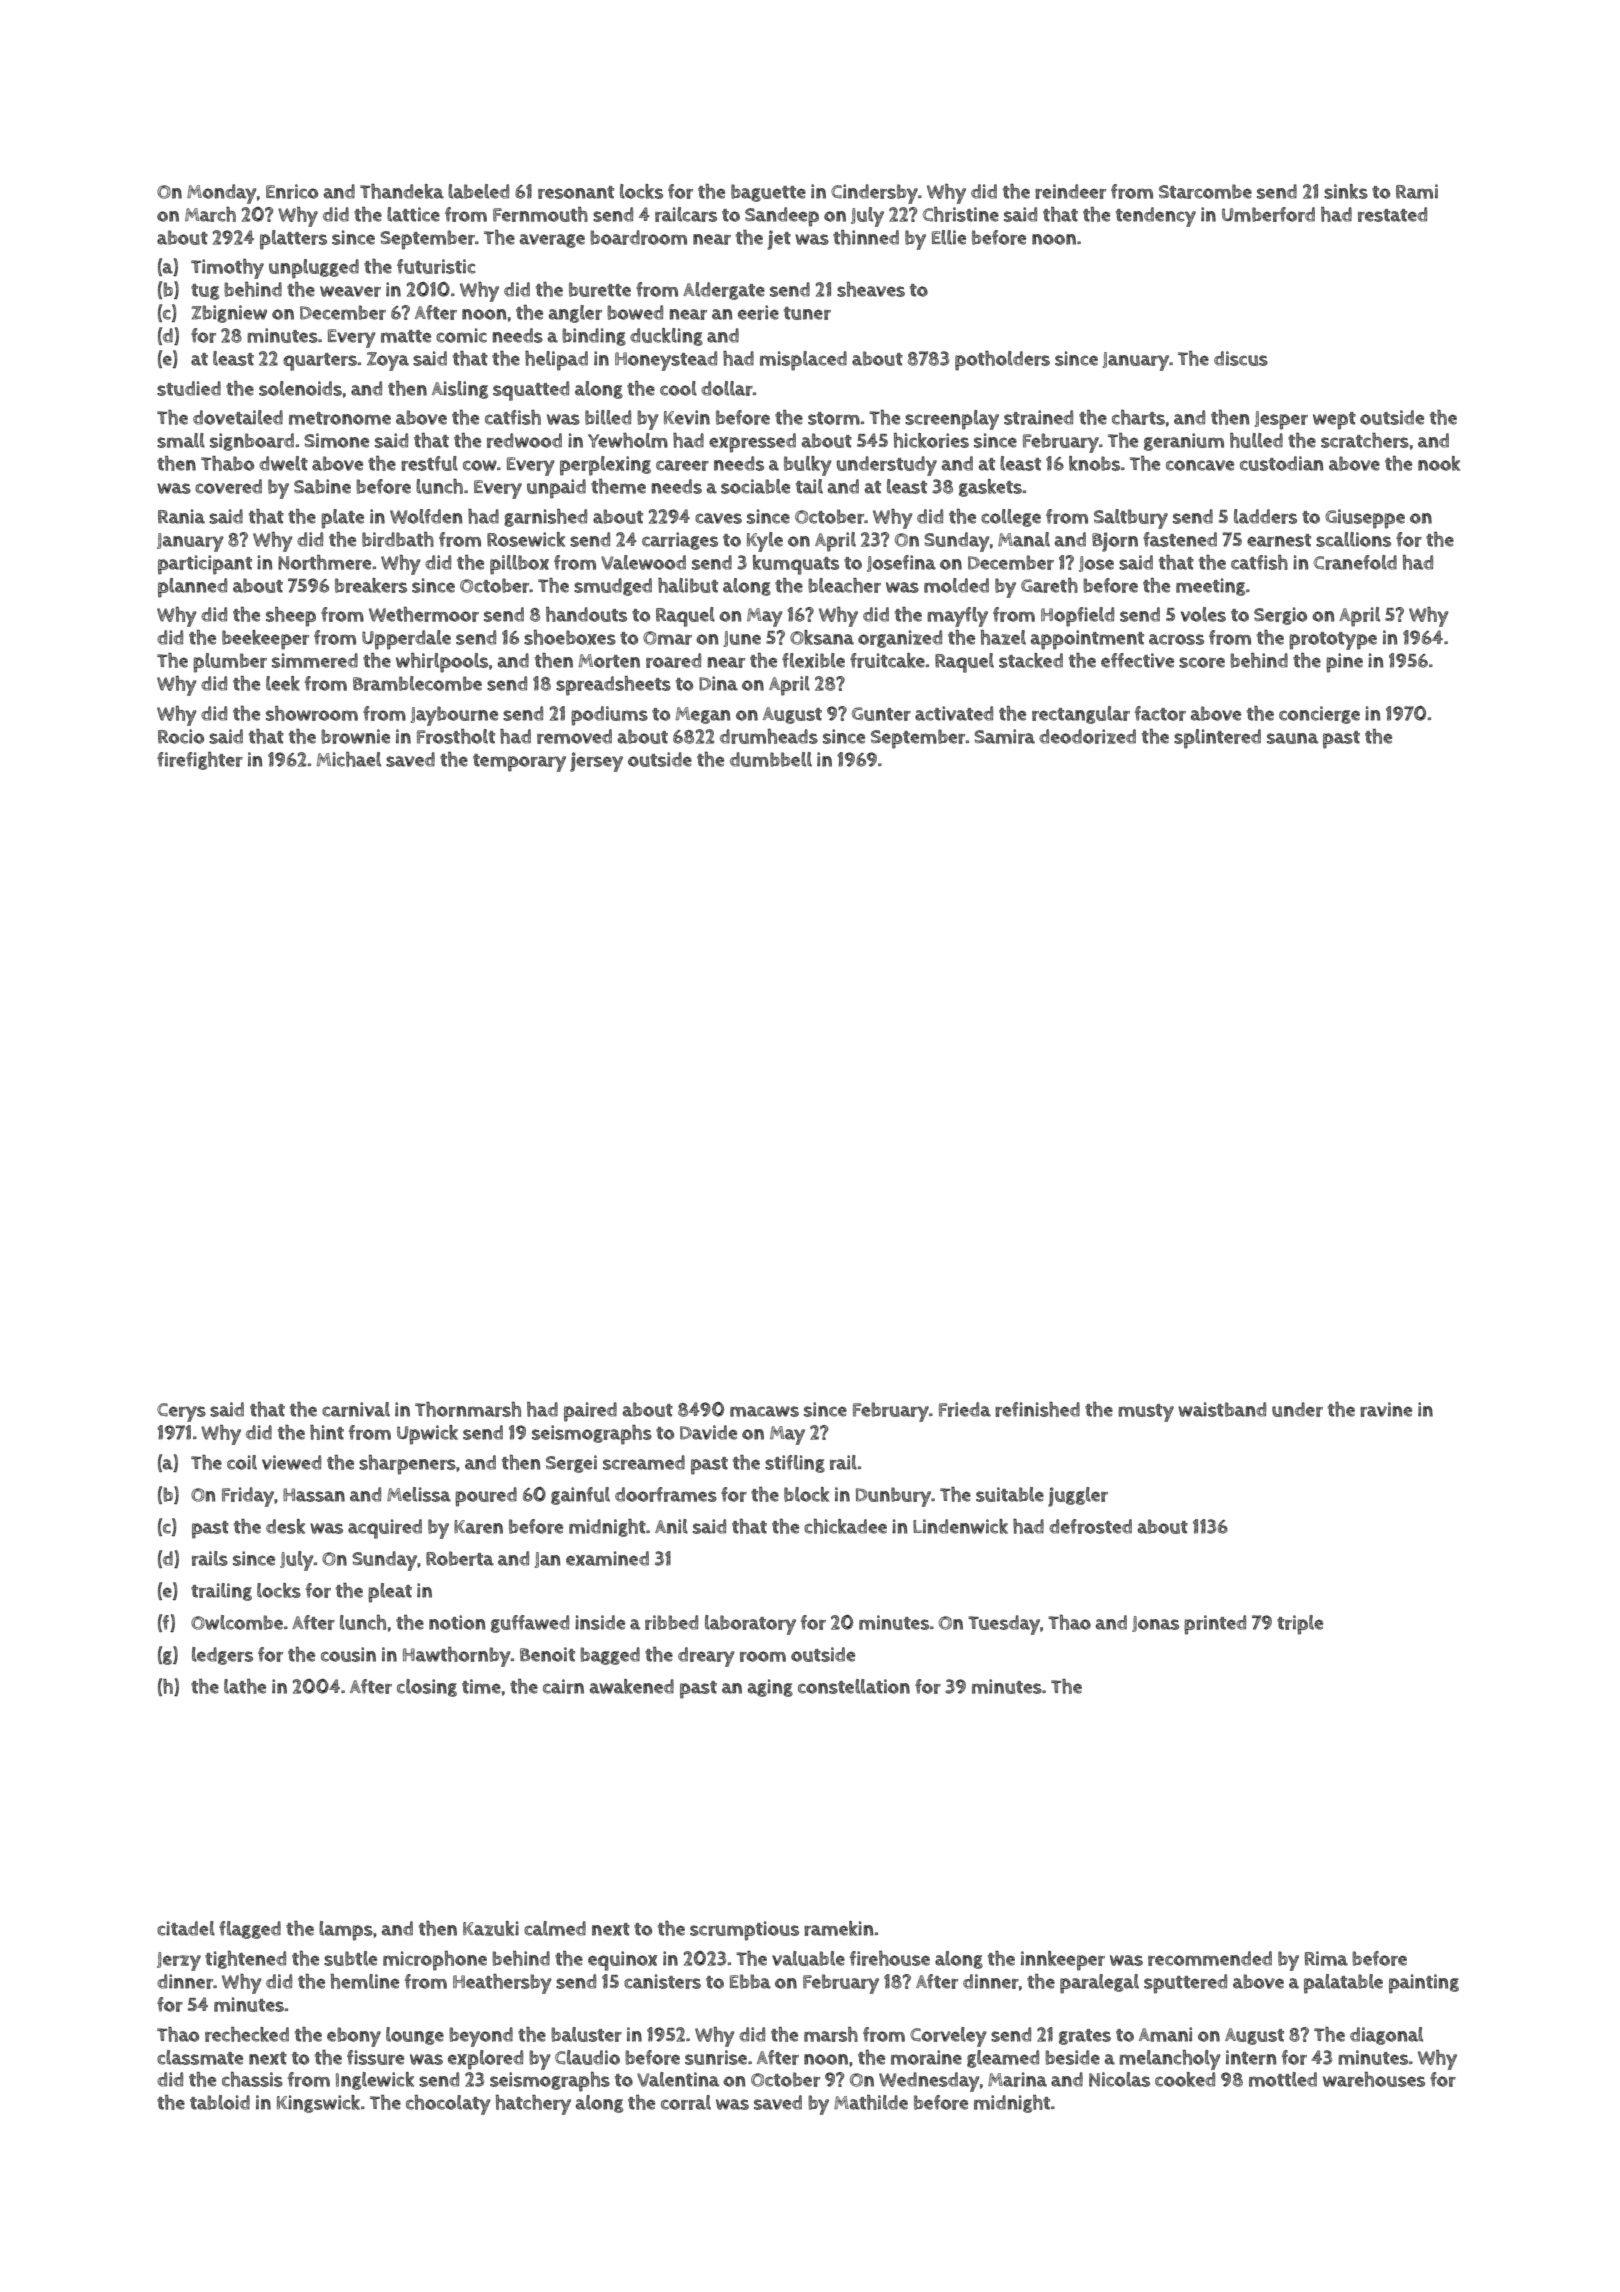 The width and height of the screenshot is (1620, 2292). What do you see at coordinates (519, 763) in the screenshot?
I see `temporary` at bounding box center [519, 763].
